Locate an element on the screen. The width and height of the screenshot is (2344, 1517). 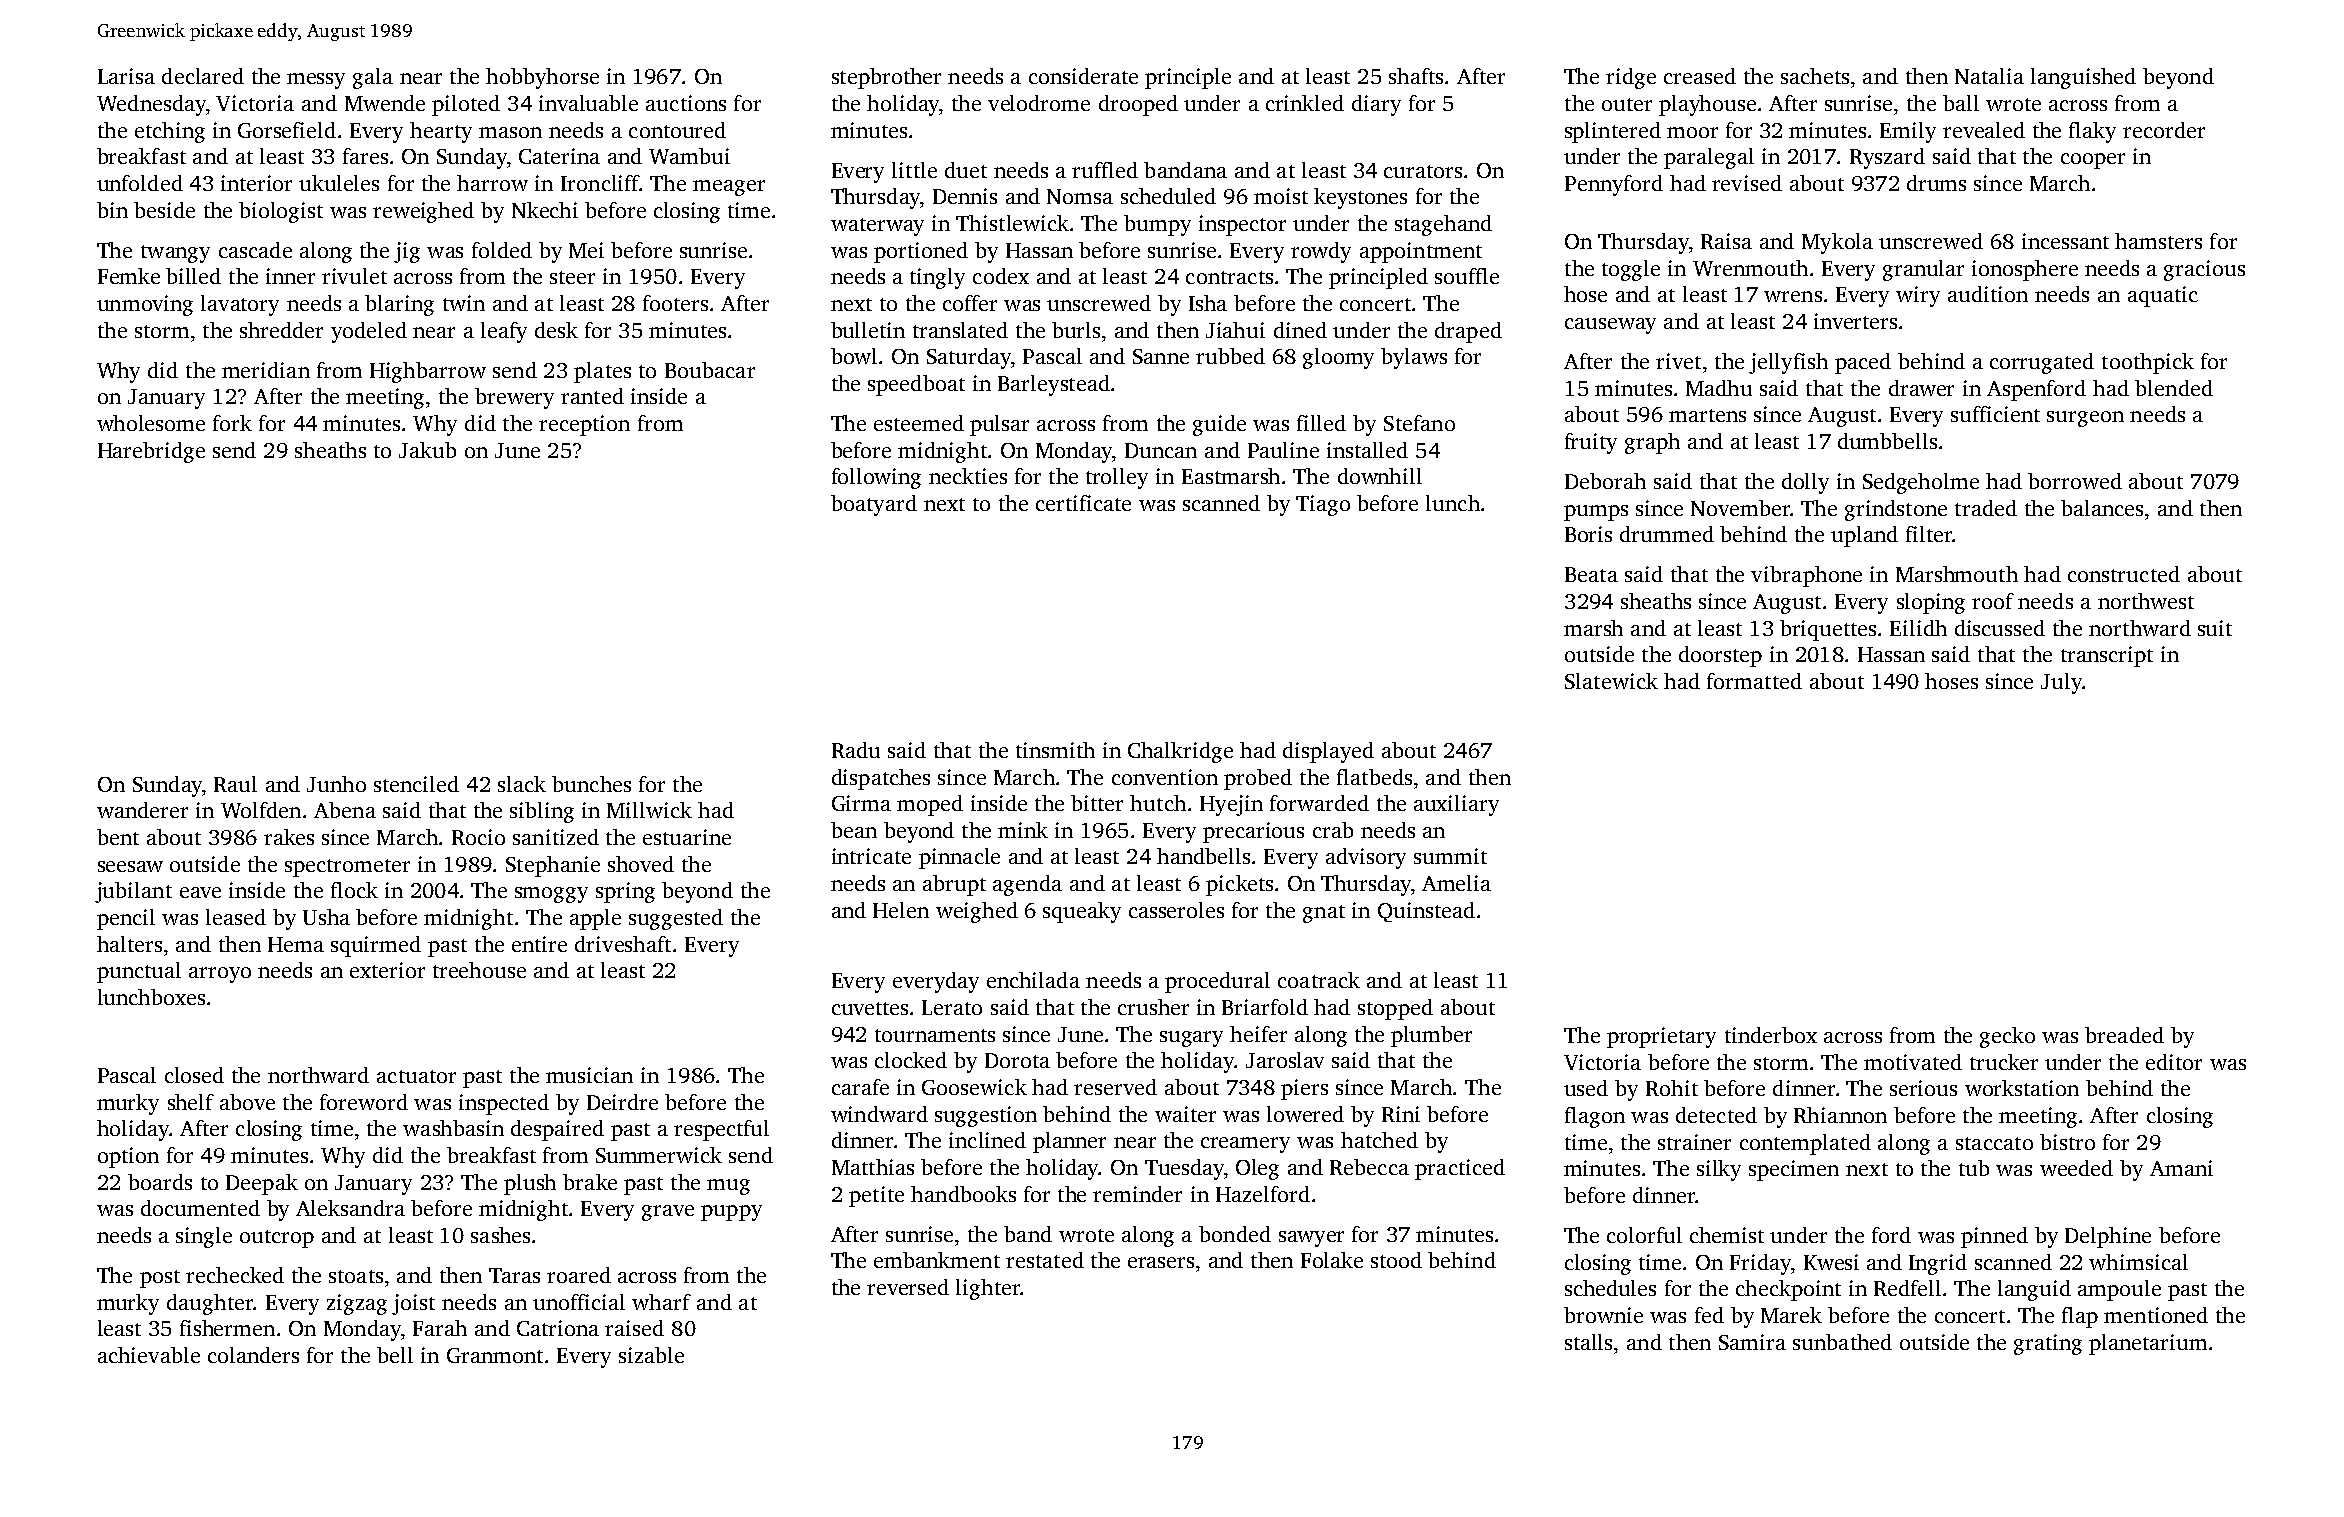
closed is located at coordinates (194, 1075).
